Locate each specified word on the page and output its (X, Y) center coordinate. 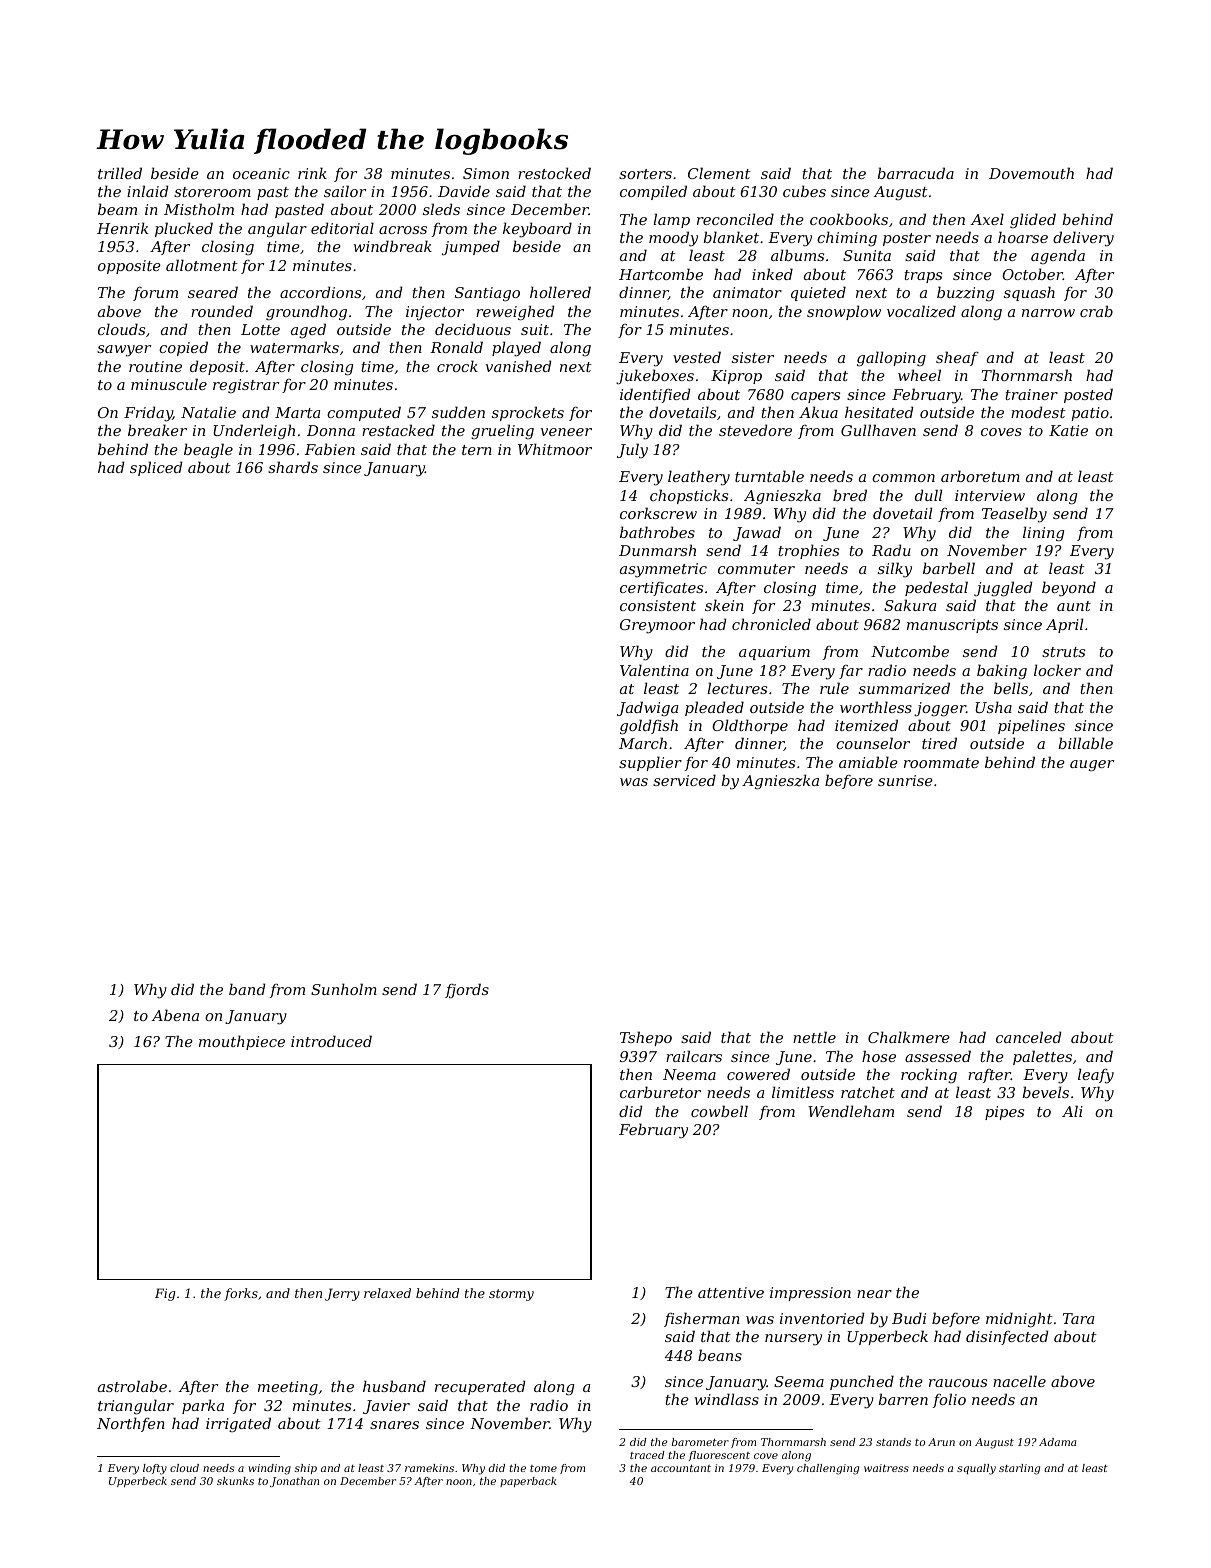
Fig (165, 1294)
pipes (1004, 1113)
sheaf (957, 358)
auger (1092, 766)
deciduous (473, 329)
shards (293, 467)
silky (895, 570)
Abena (175, 1015)
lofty (155, 1469)
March (643, 743)
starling (1019, 1469)
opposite (129, 267)
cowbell (719, 1111)
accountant (681, 1468)
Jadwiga (647, 708)
